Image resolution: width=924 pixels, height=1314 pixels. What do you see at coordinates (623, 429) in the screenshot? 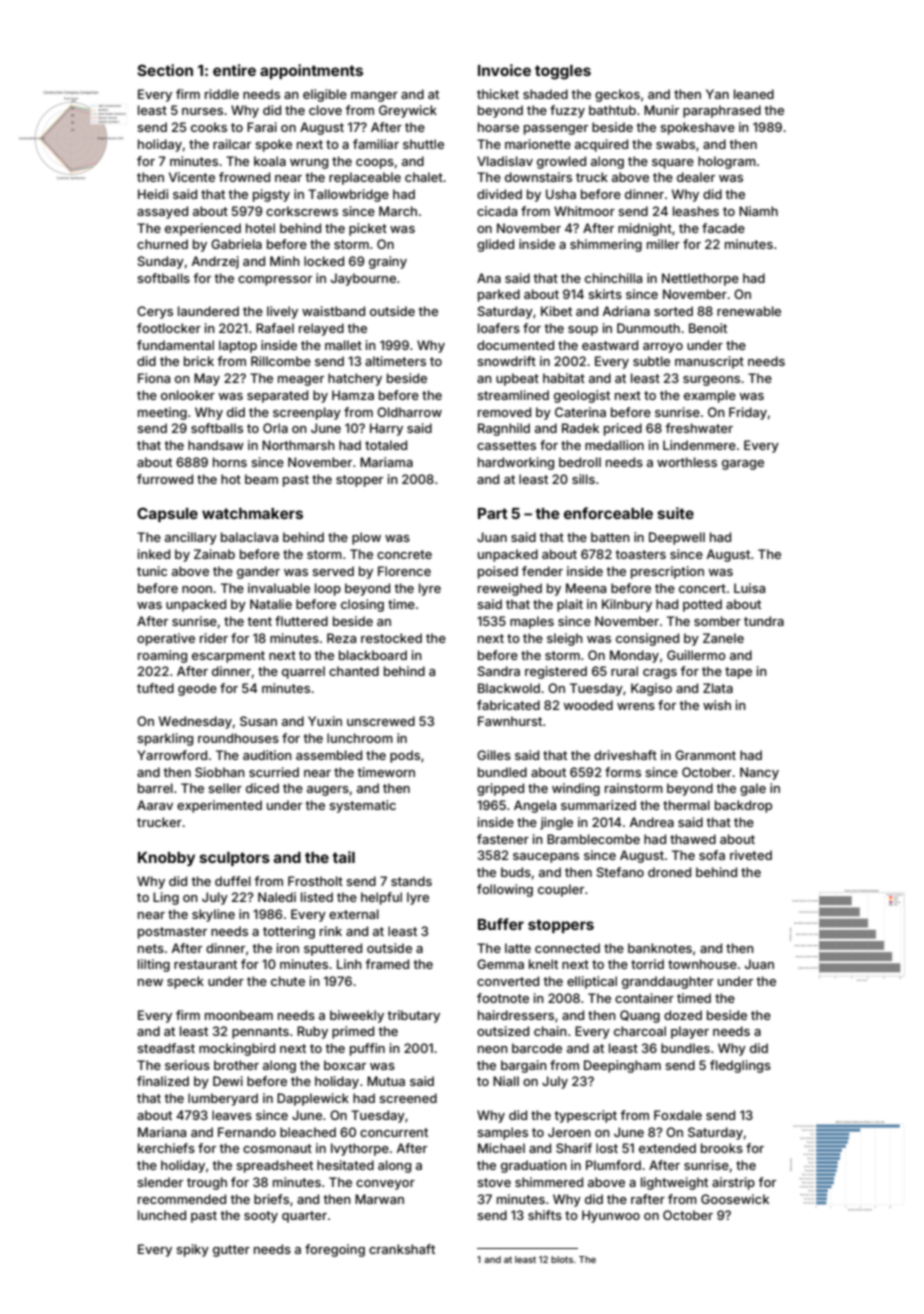
I see `priced` at bounding box center [623, 429].
